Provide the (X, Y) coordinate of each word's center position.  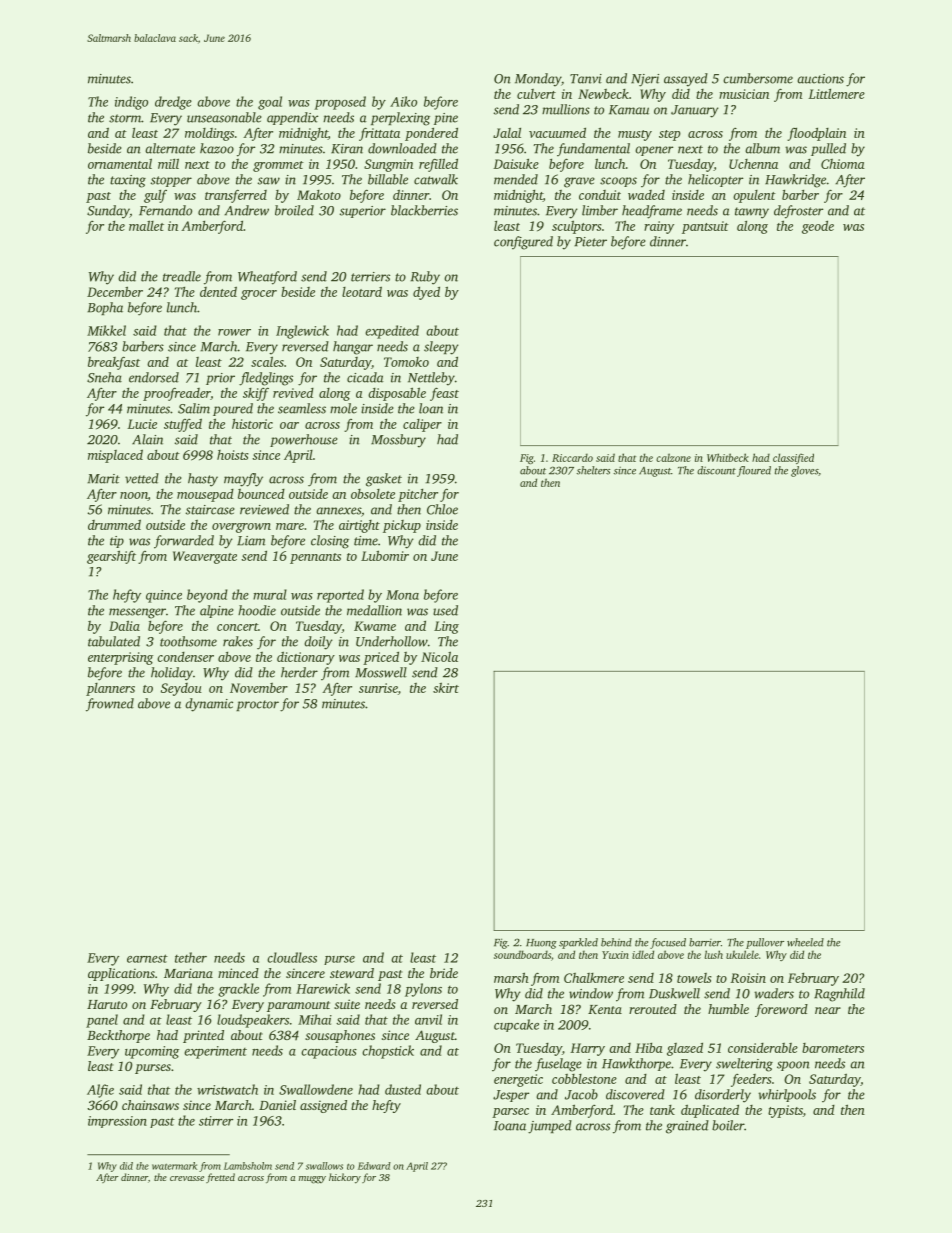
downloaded (402, 148)
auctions (820, 79)
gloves (804, 471)
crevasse (187, 1178)
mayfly (243, 480)
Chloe (442, 509)
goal (270, 103)
